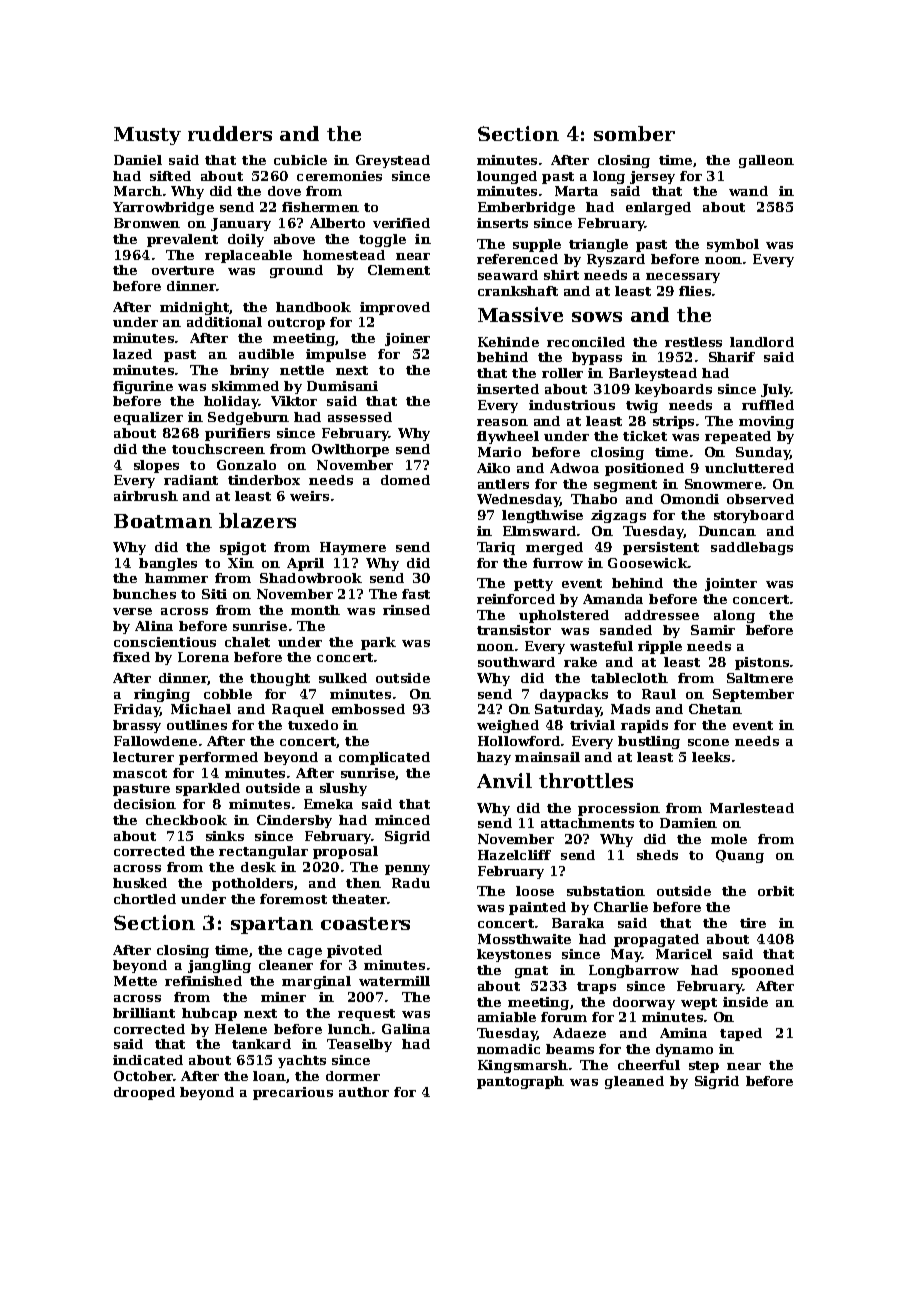  Describe the element at coordinates (343, 678) in the document. I see `sulked` at that location.
